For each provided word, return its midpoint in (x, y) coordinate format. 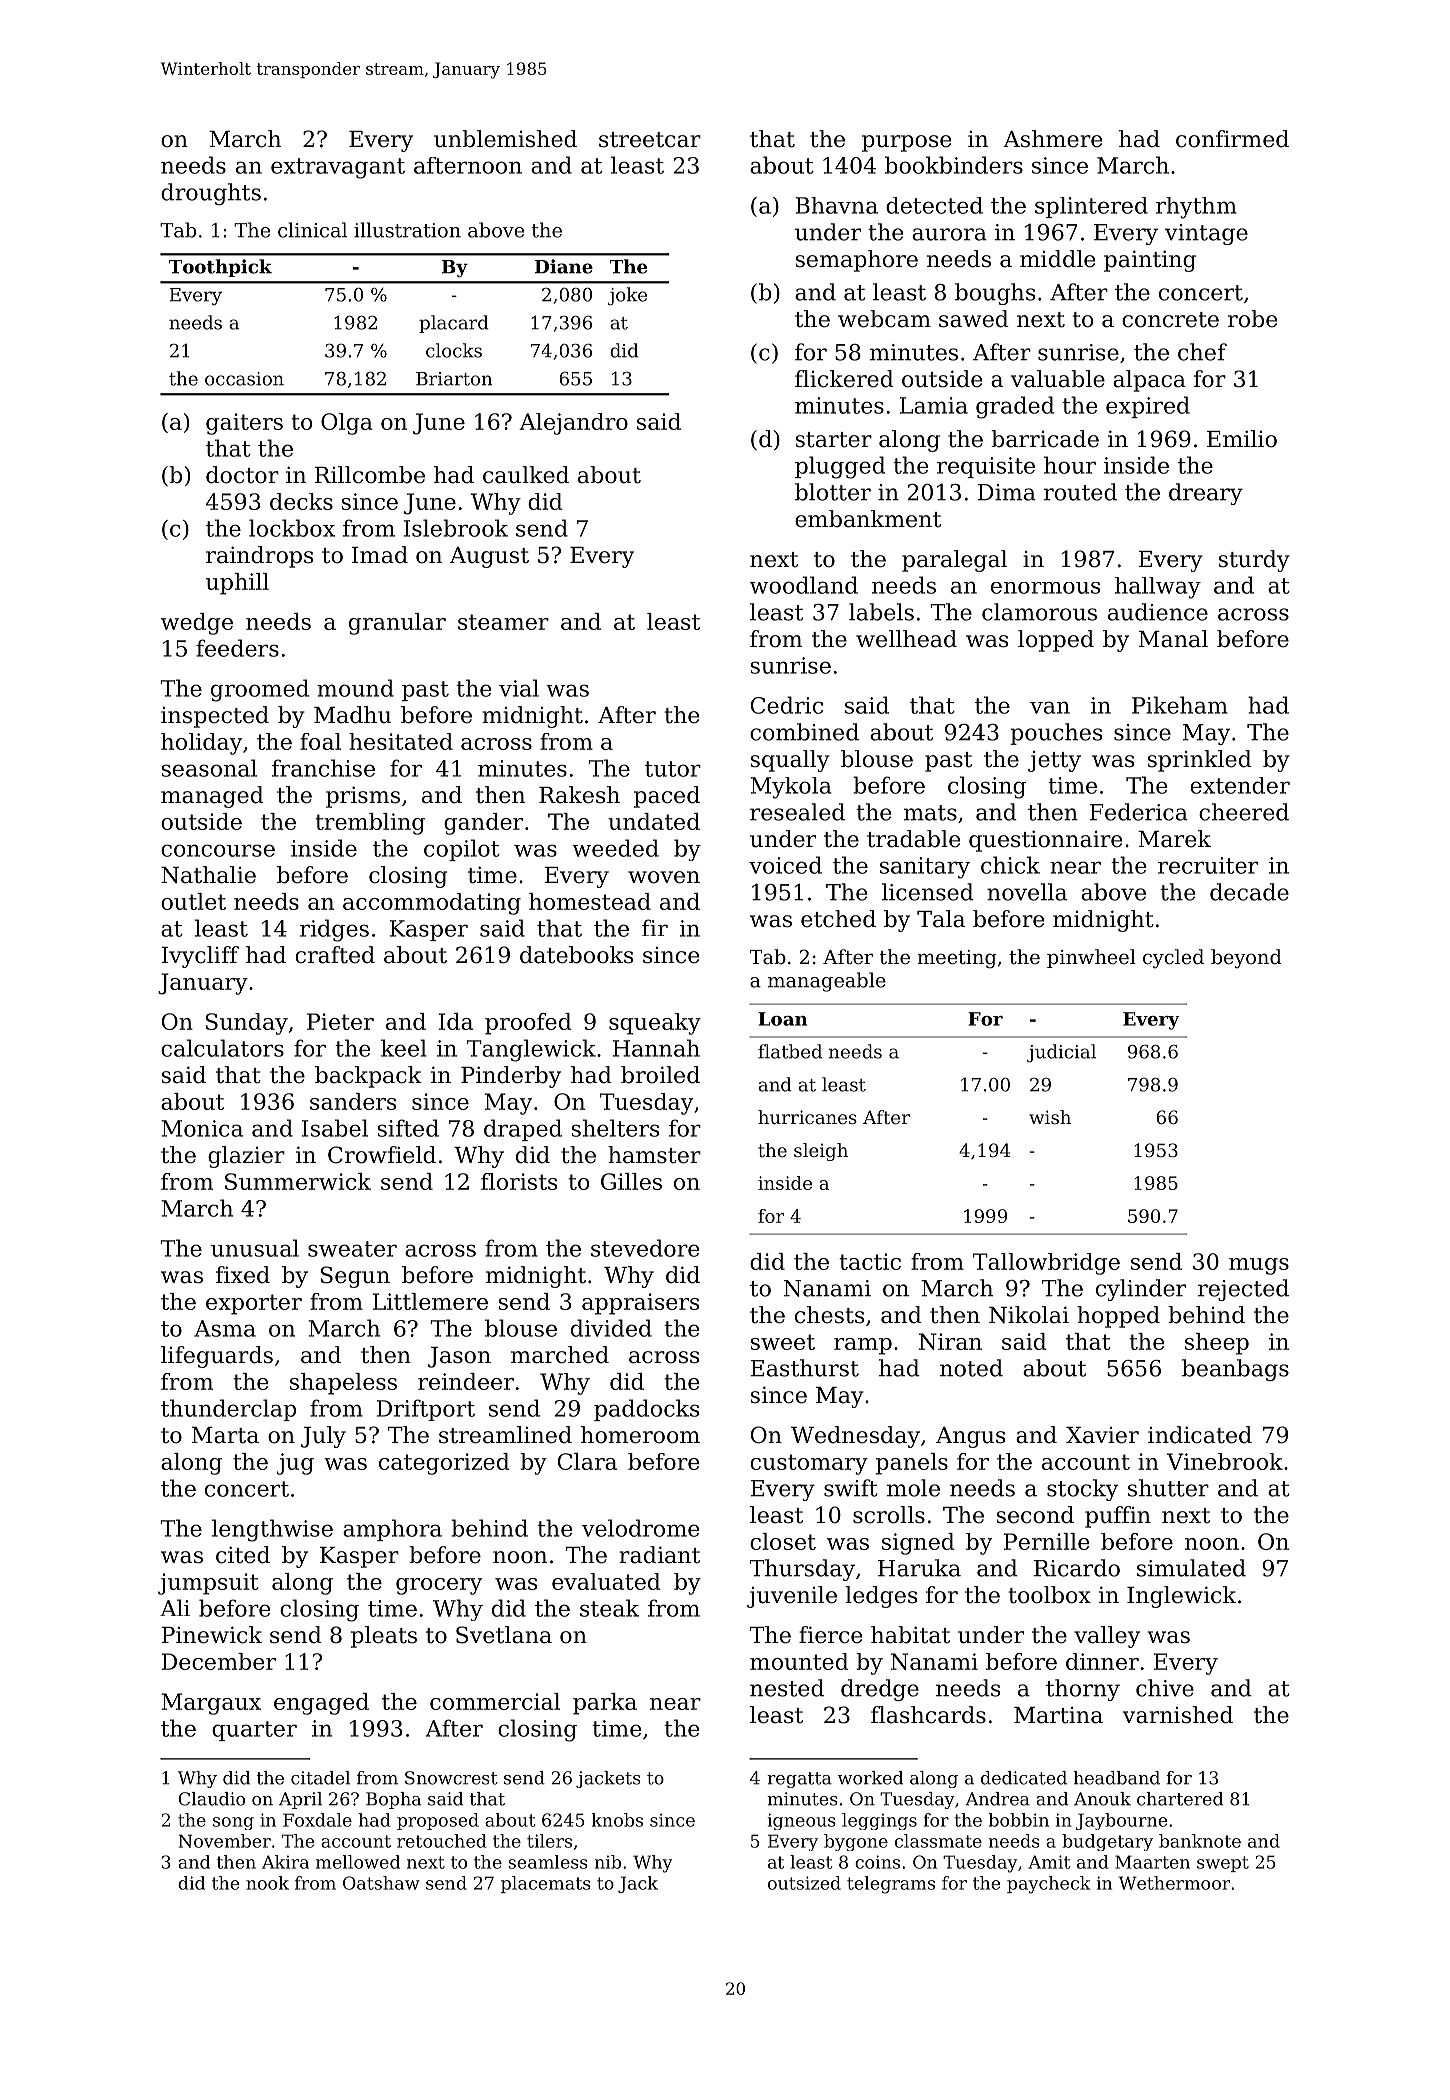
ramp (863, 1346)
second (1035, 1515)
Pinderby (511, 1077)
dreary (1206, 494)
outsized (804, 1883)
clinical (312, 230)
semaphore (856, 261)
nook (267, 1883)
